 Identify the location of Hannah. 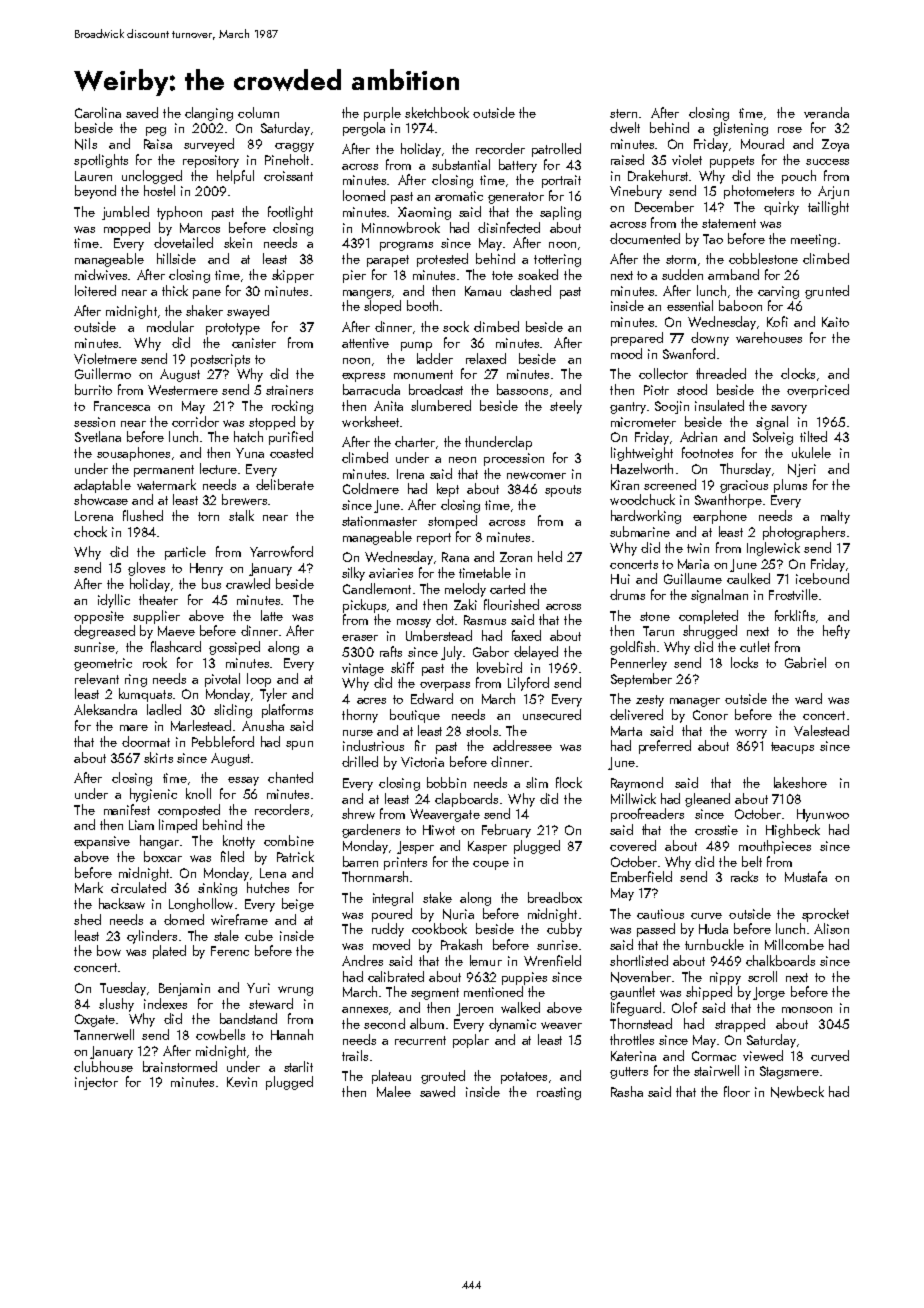
(292, 1034).
